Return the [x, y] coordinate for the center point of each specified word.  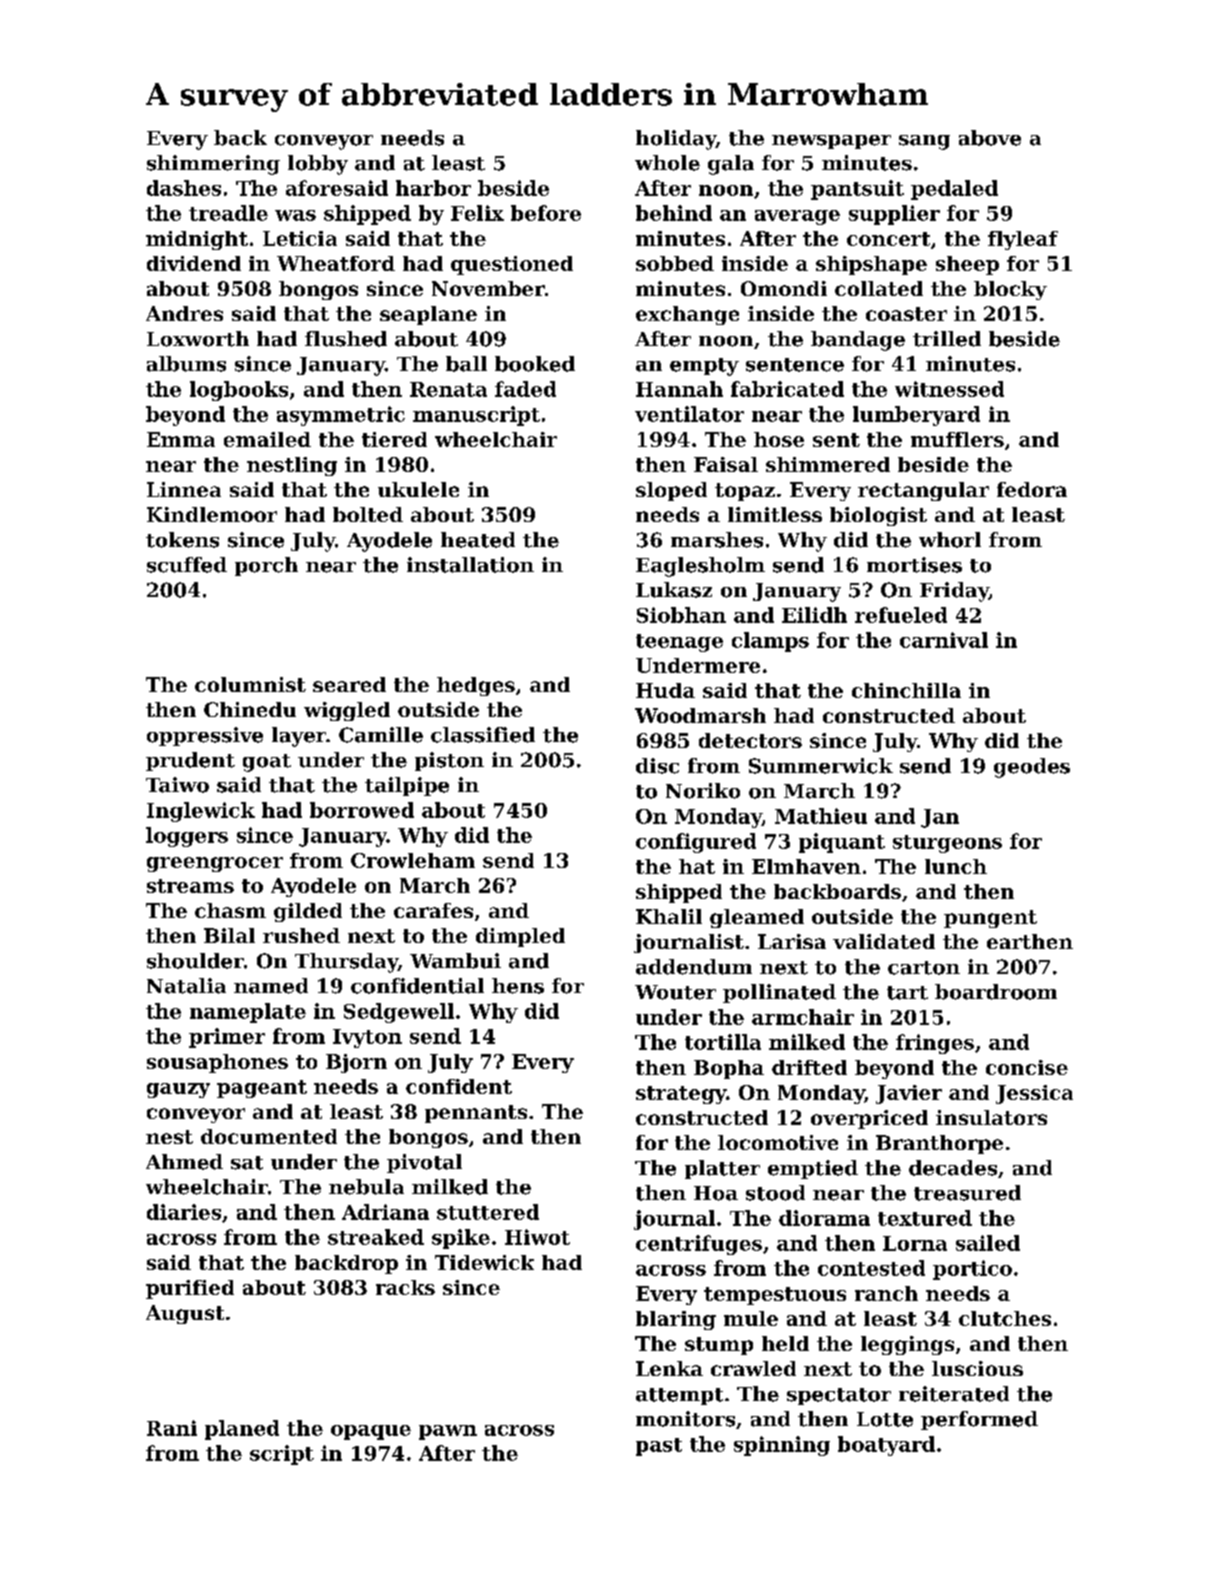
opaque [371, 1432]
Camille [381, 735]
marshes [717, 540]
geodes [1032, 768]
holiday [676, 140]
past [659, 1447]
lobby [318, 165]
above [990, 138]
